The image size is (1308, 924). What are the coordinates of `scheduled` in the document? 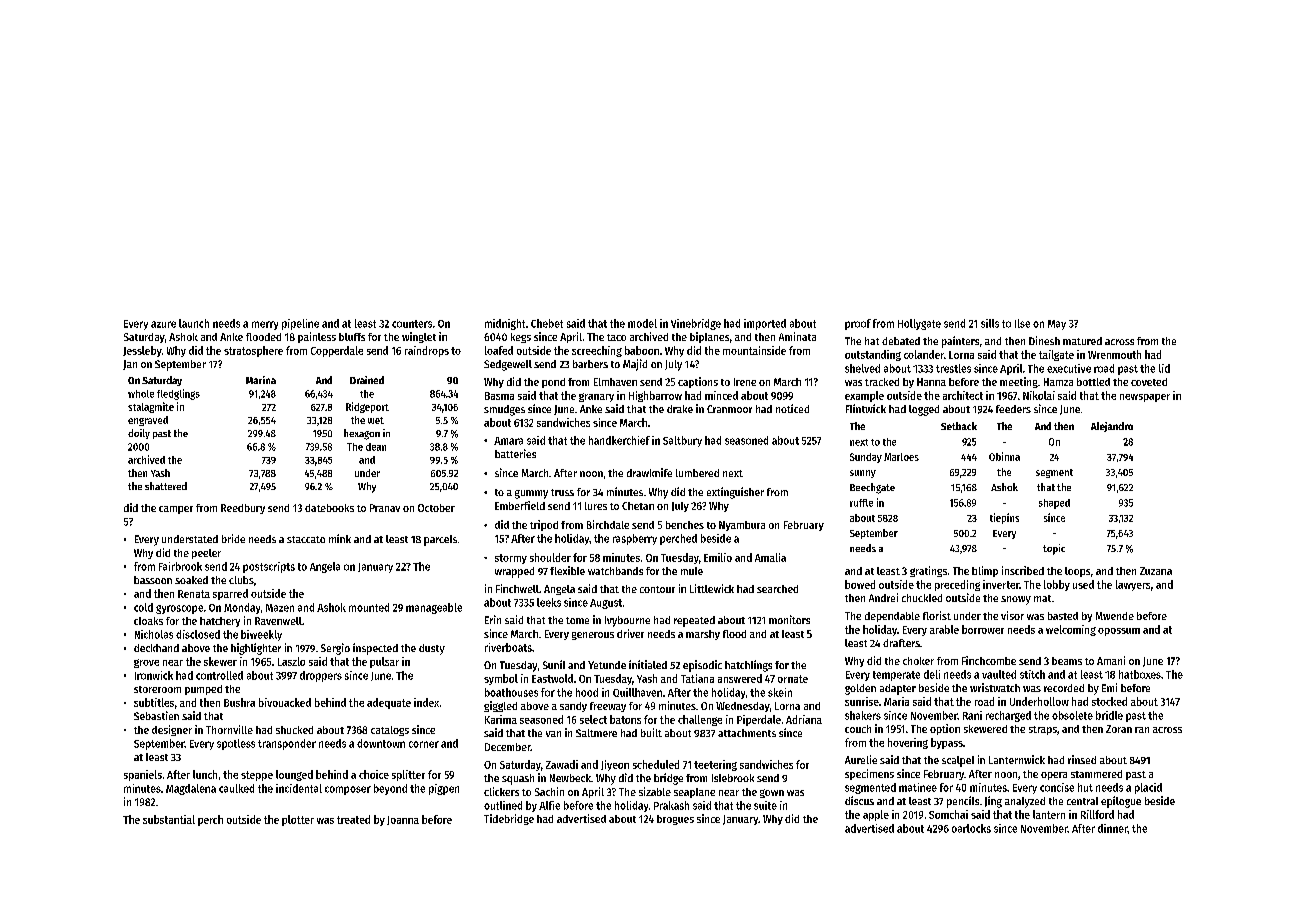 It's located at (656, 764).
